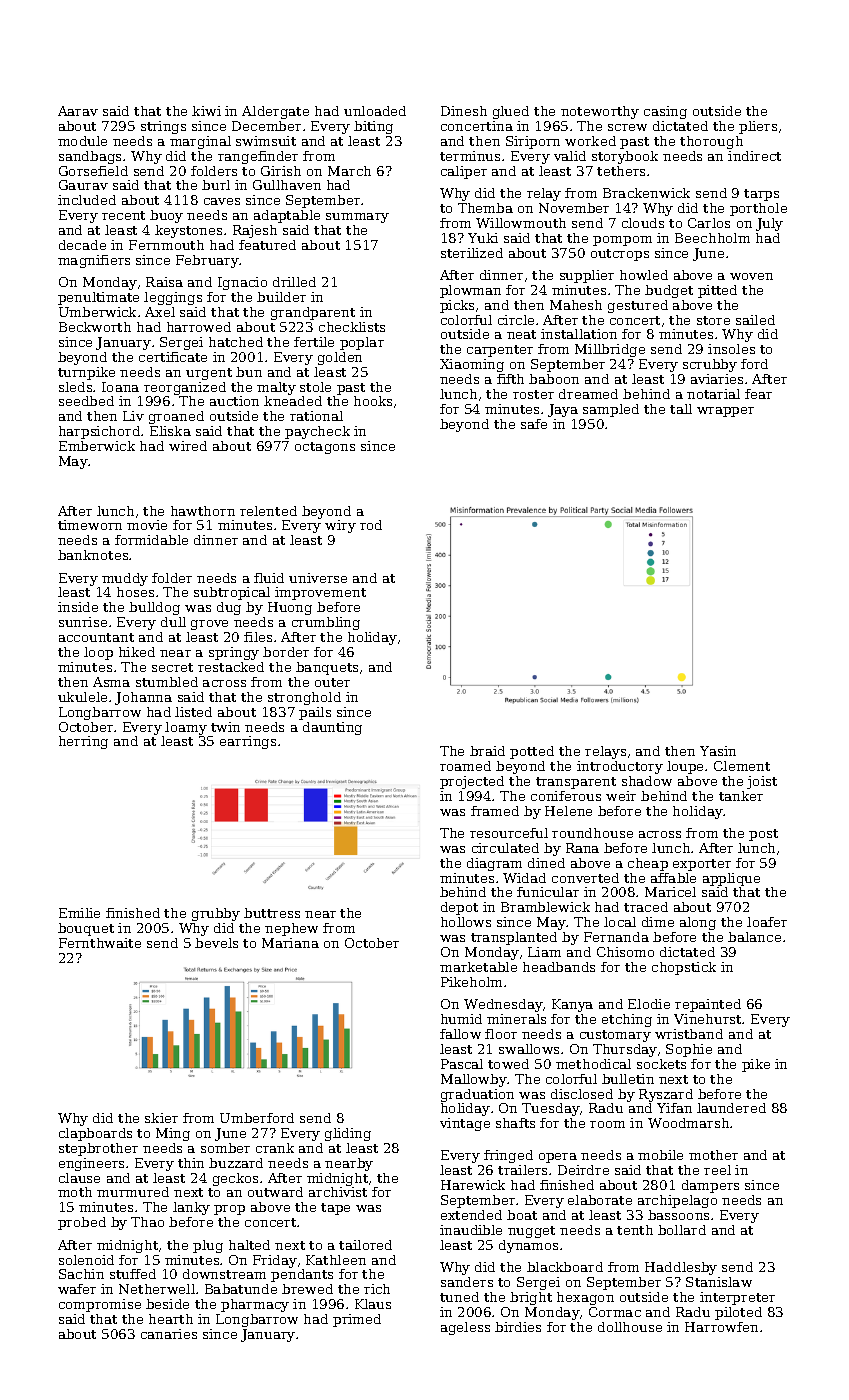  I want to click on repainted, so click(708, 1005).
